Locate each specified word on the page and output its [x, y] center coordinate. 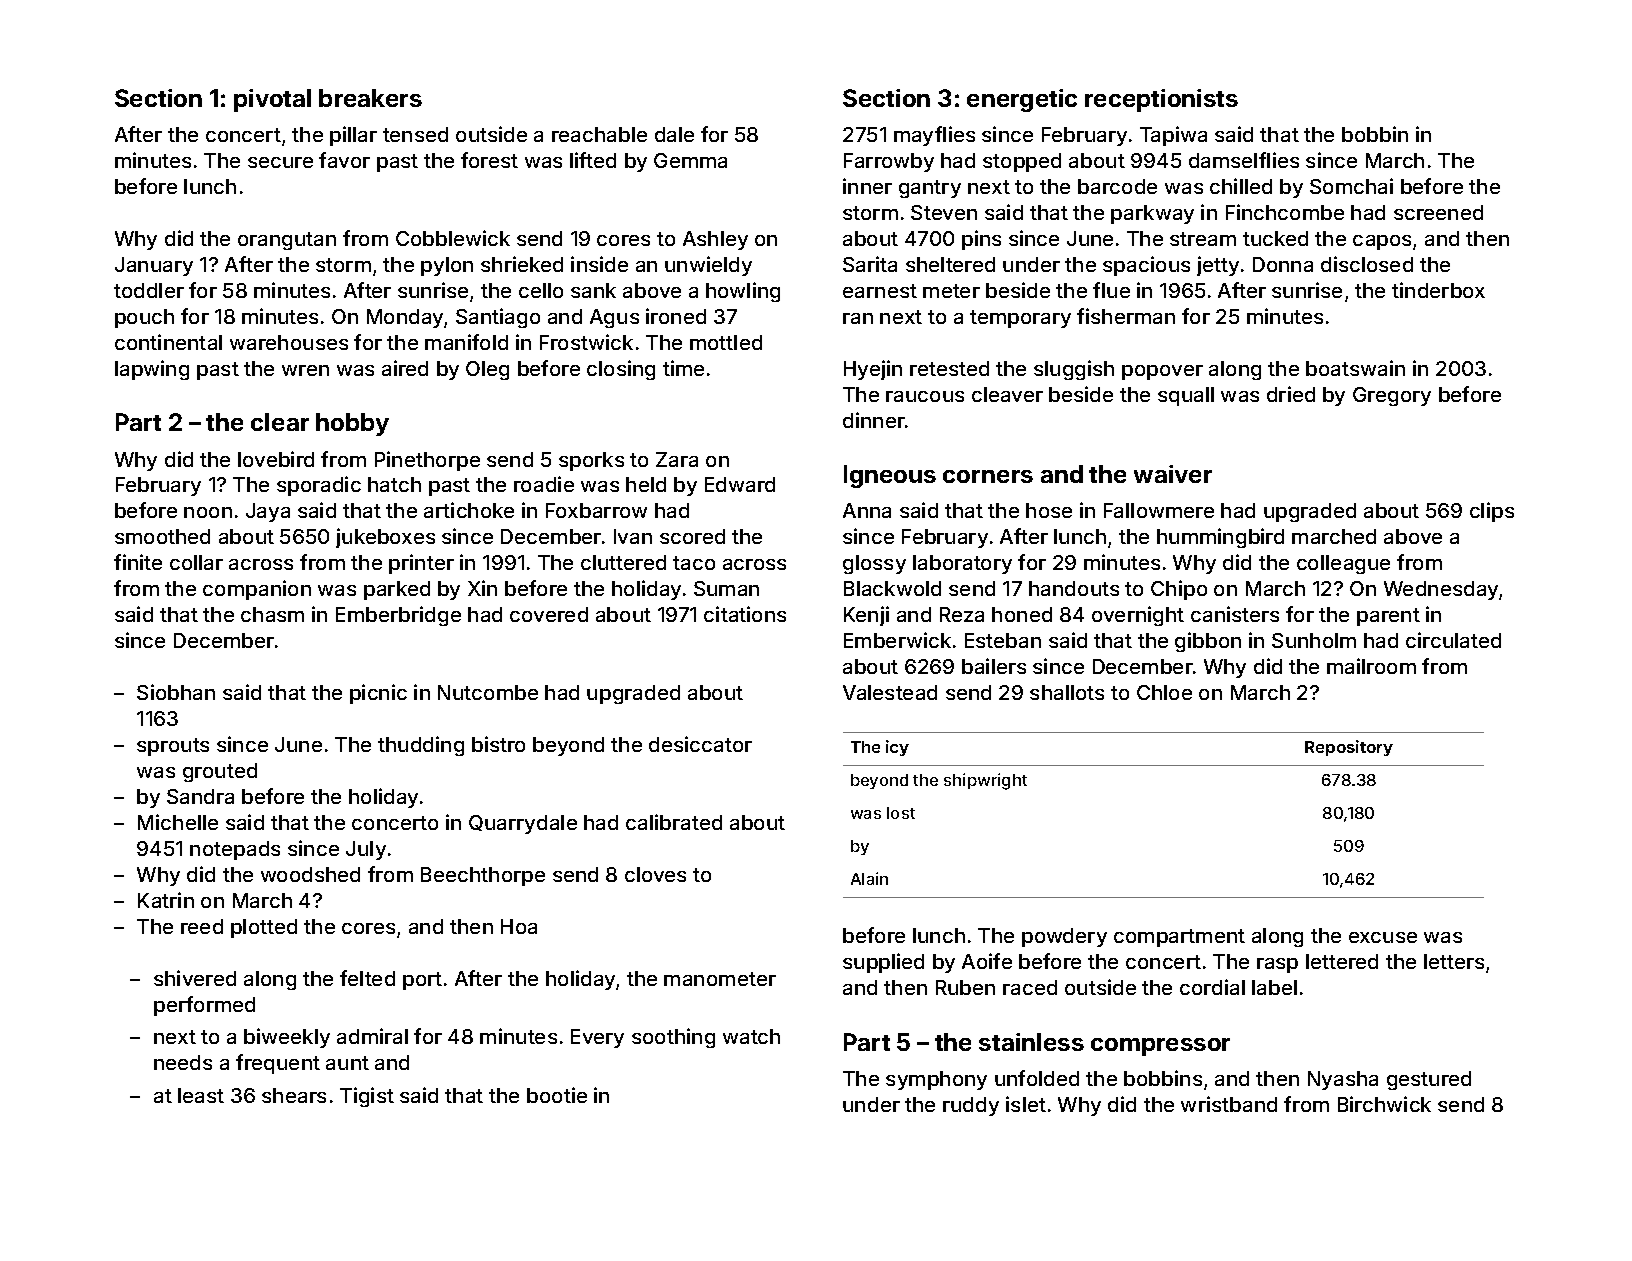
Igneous [890, 476]
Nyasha [1343, 1080]
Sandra [200, 796]
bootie [557, 1095]
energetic [1022, 100]
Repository [1349, 748]
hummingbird [1220, 538]
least [201, 1095]
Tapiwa [1173, 136]
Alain [869, 878]
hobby [352, 424]
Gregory [1392, 396]
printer [421, 564]
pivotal [272, 100]
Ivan [633, 536]
